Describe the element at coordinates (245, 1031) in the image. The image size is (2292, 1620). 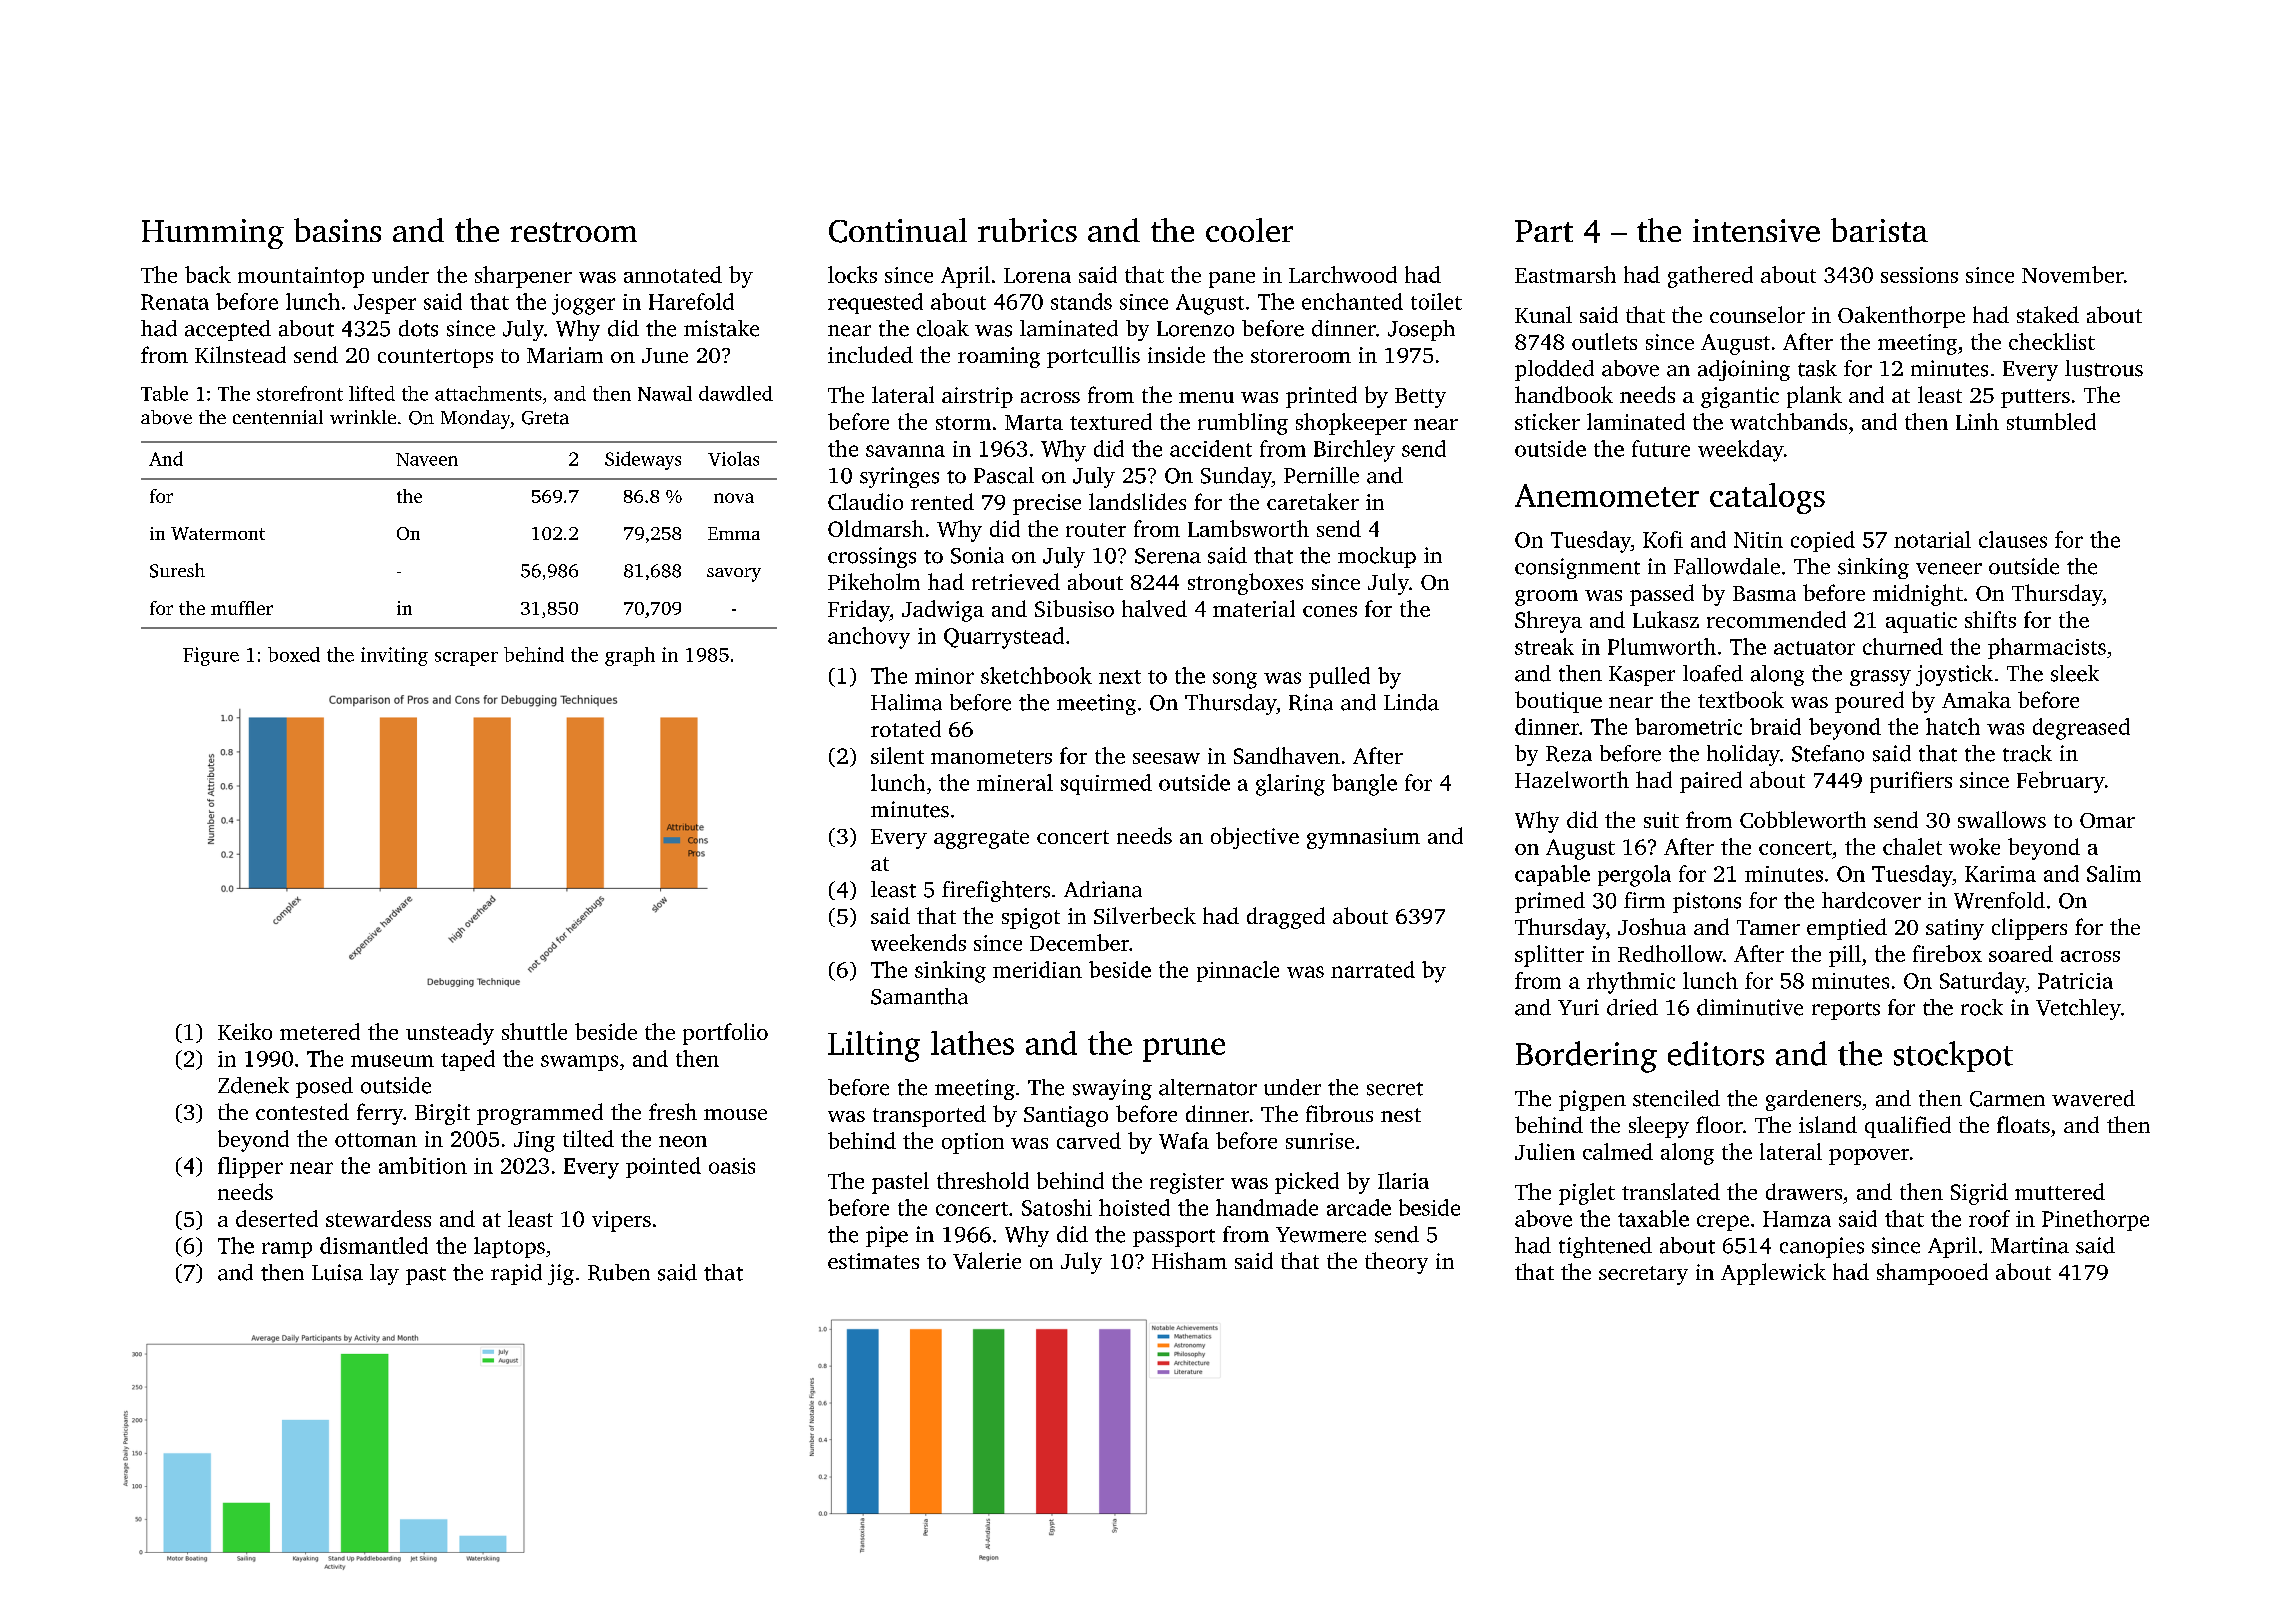
I see `Keiko` at that location.
